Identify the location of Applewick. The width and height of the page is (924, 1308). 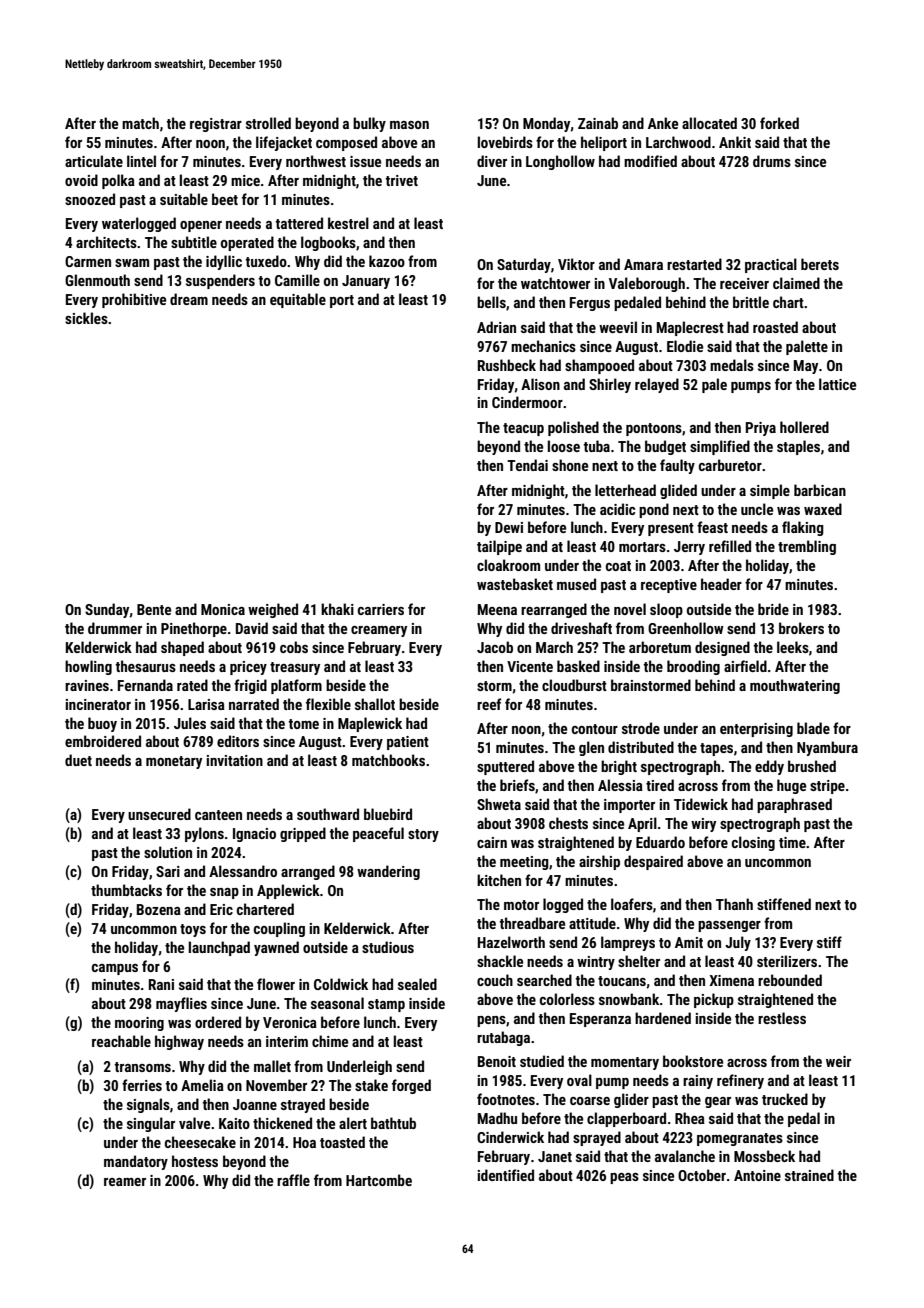
(288, 891).
